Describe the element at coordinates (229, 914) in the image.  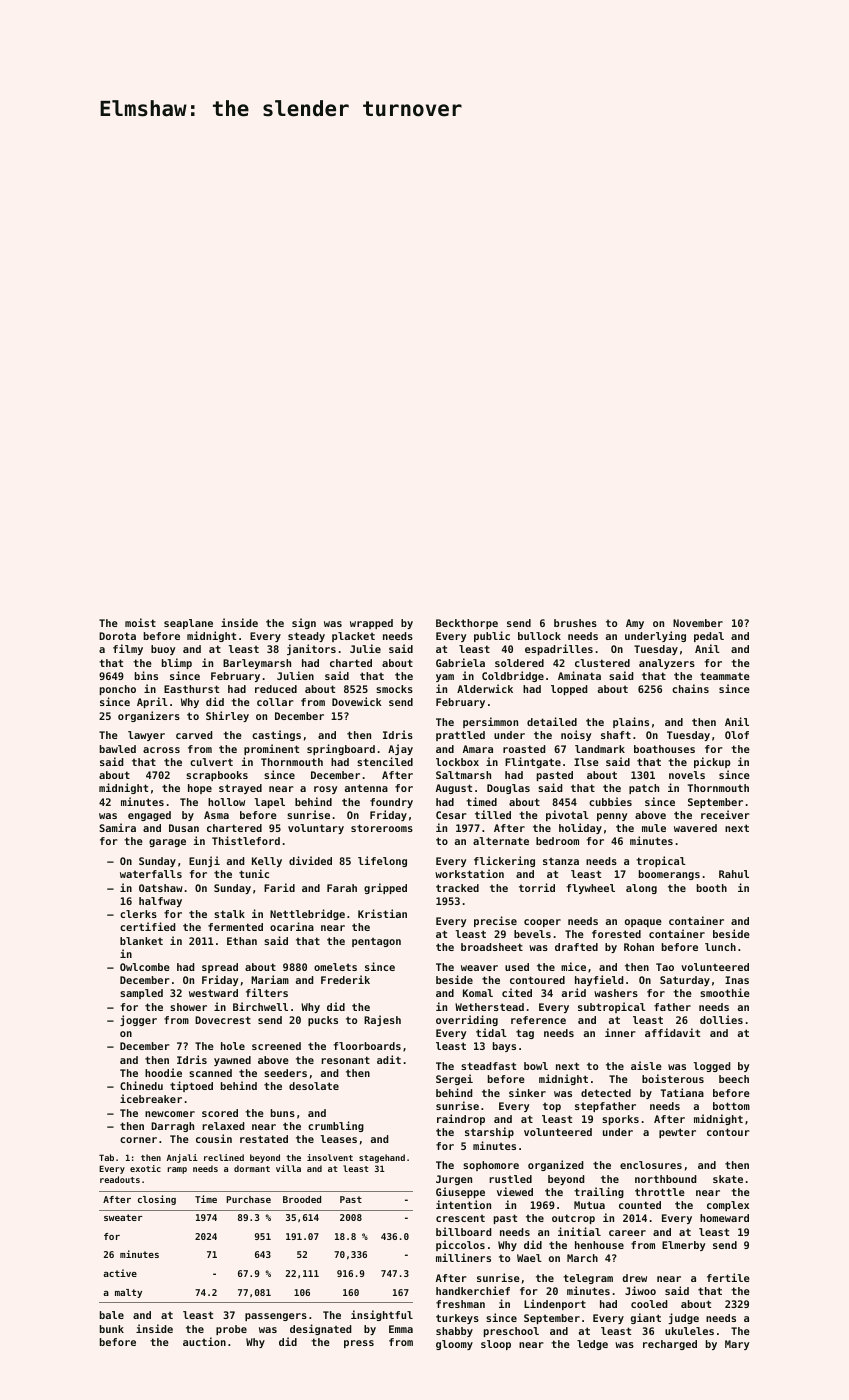
I see `stalk` at that location.
